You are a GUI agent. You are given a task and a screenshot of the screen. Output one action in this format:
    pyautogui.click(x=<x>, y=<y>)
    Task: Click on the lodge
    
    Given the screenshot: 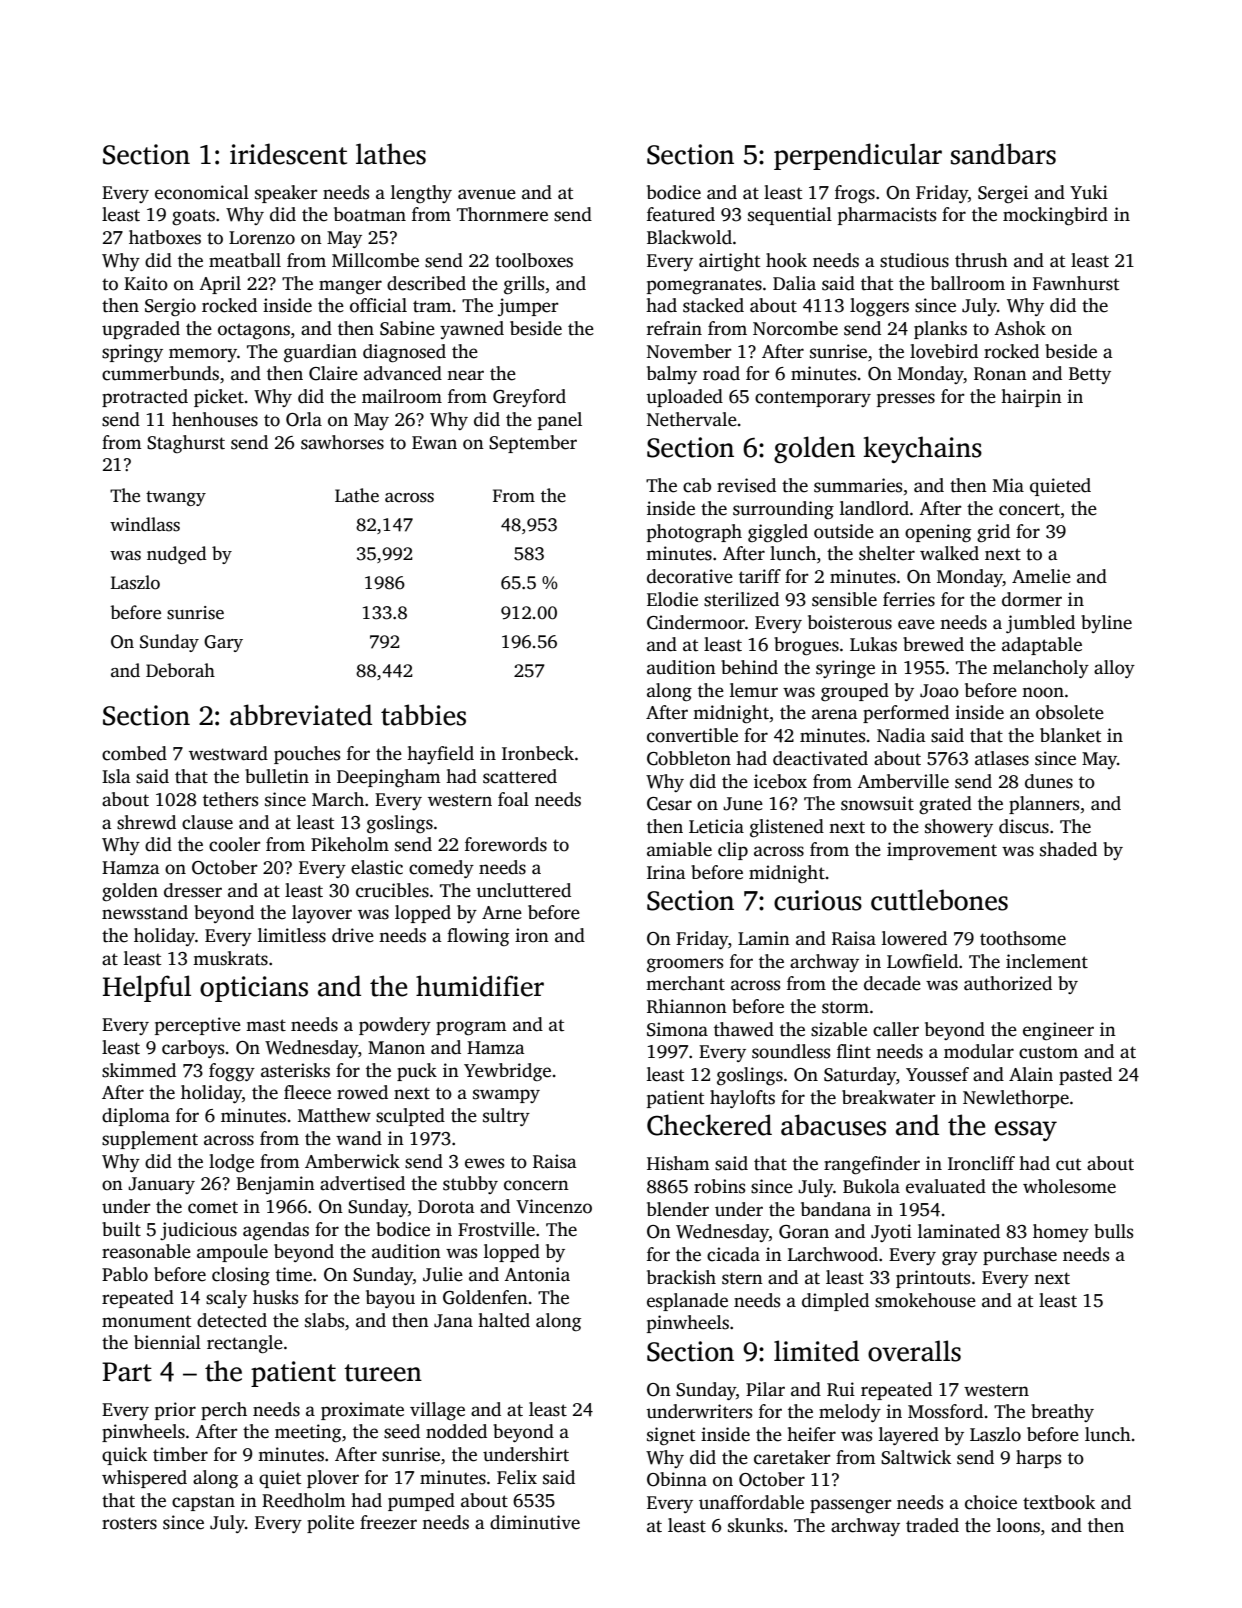 What is the action you would take?
    pyautogui.click(x=231, y=1163)
